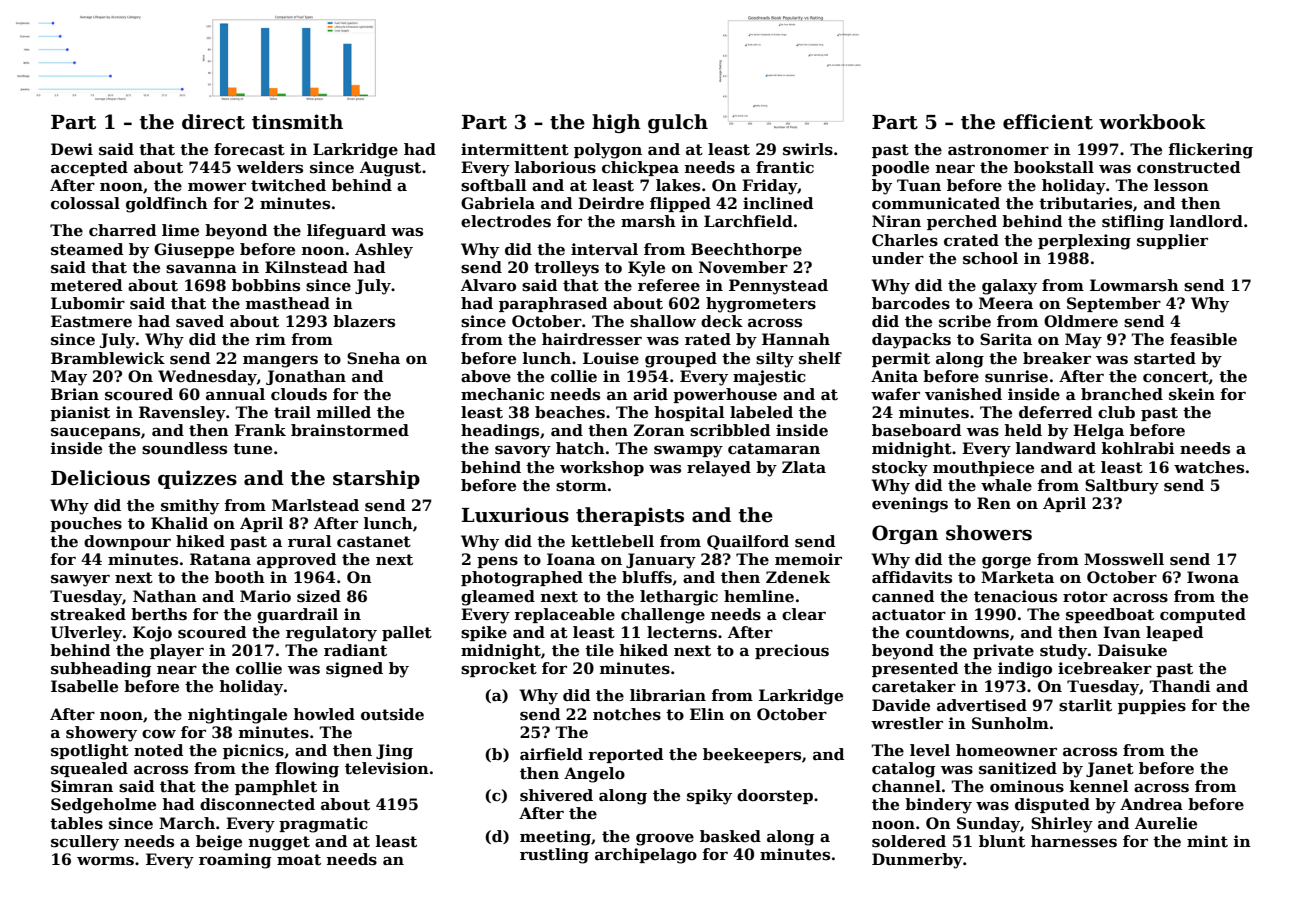 The image size is (1308, 924). What do you see at coordinates (159, 614) in the document?
I see `berths` at bounding box center [159, 614].
